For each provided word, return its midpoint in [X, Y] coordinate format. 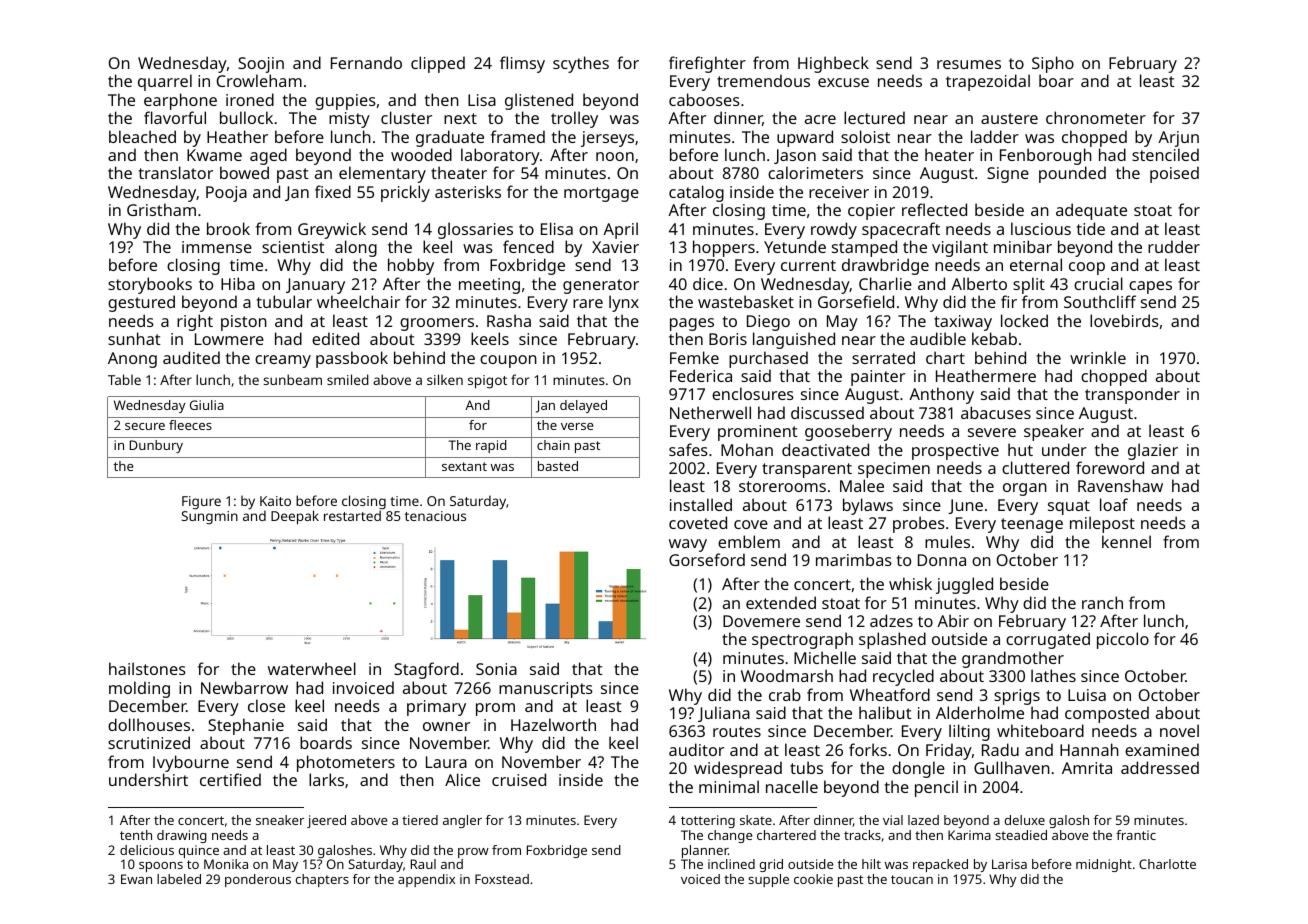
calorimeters [815, 172]
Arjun [1178, 139]
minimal [729, 786]
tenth [136, 835]
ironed [250, 99]
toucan [912, 879]
